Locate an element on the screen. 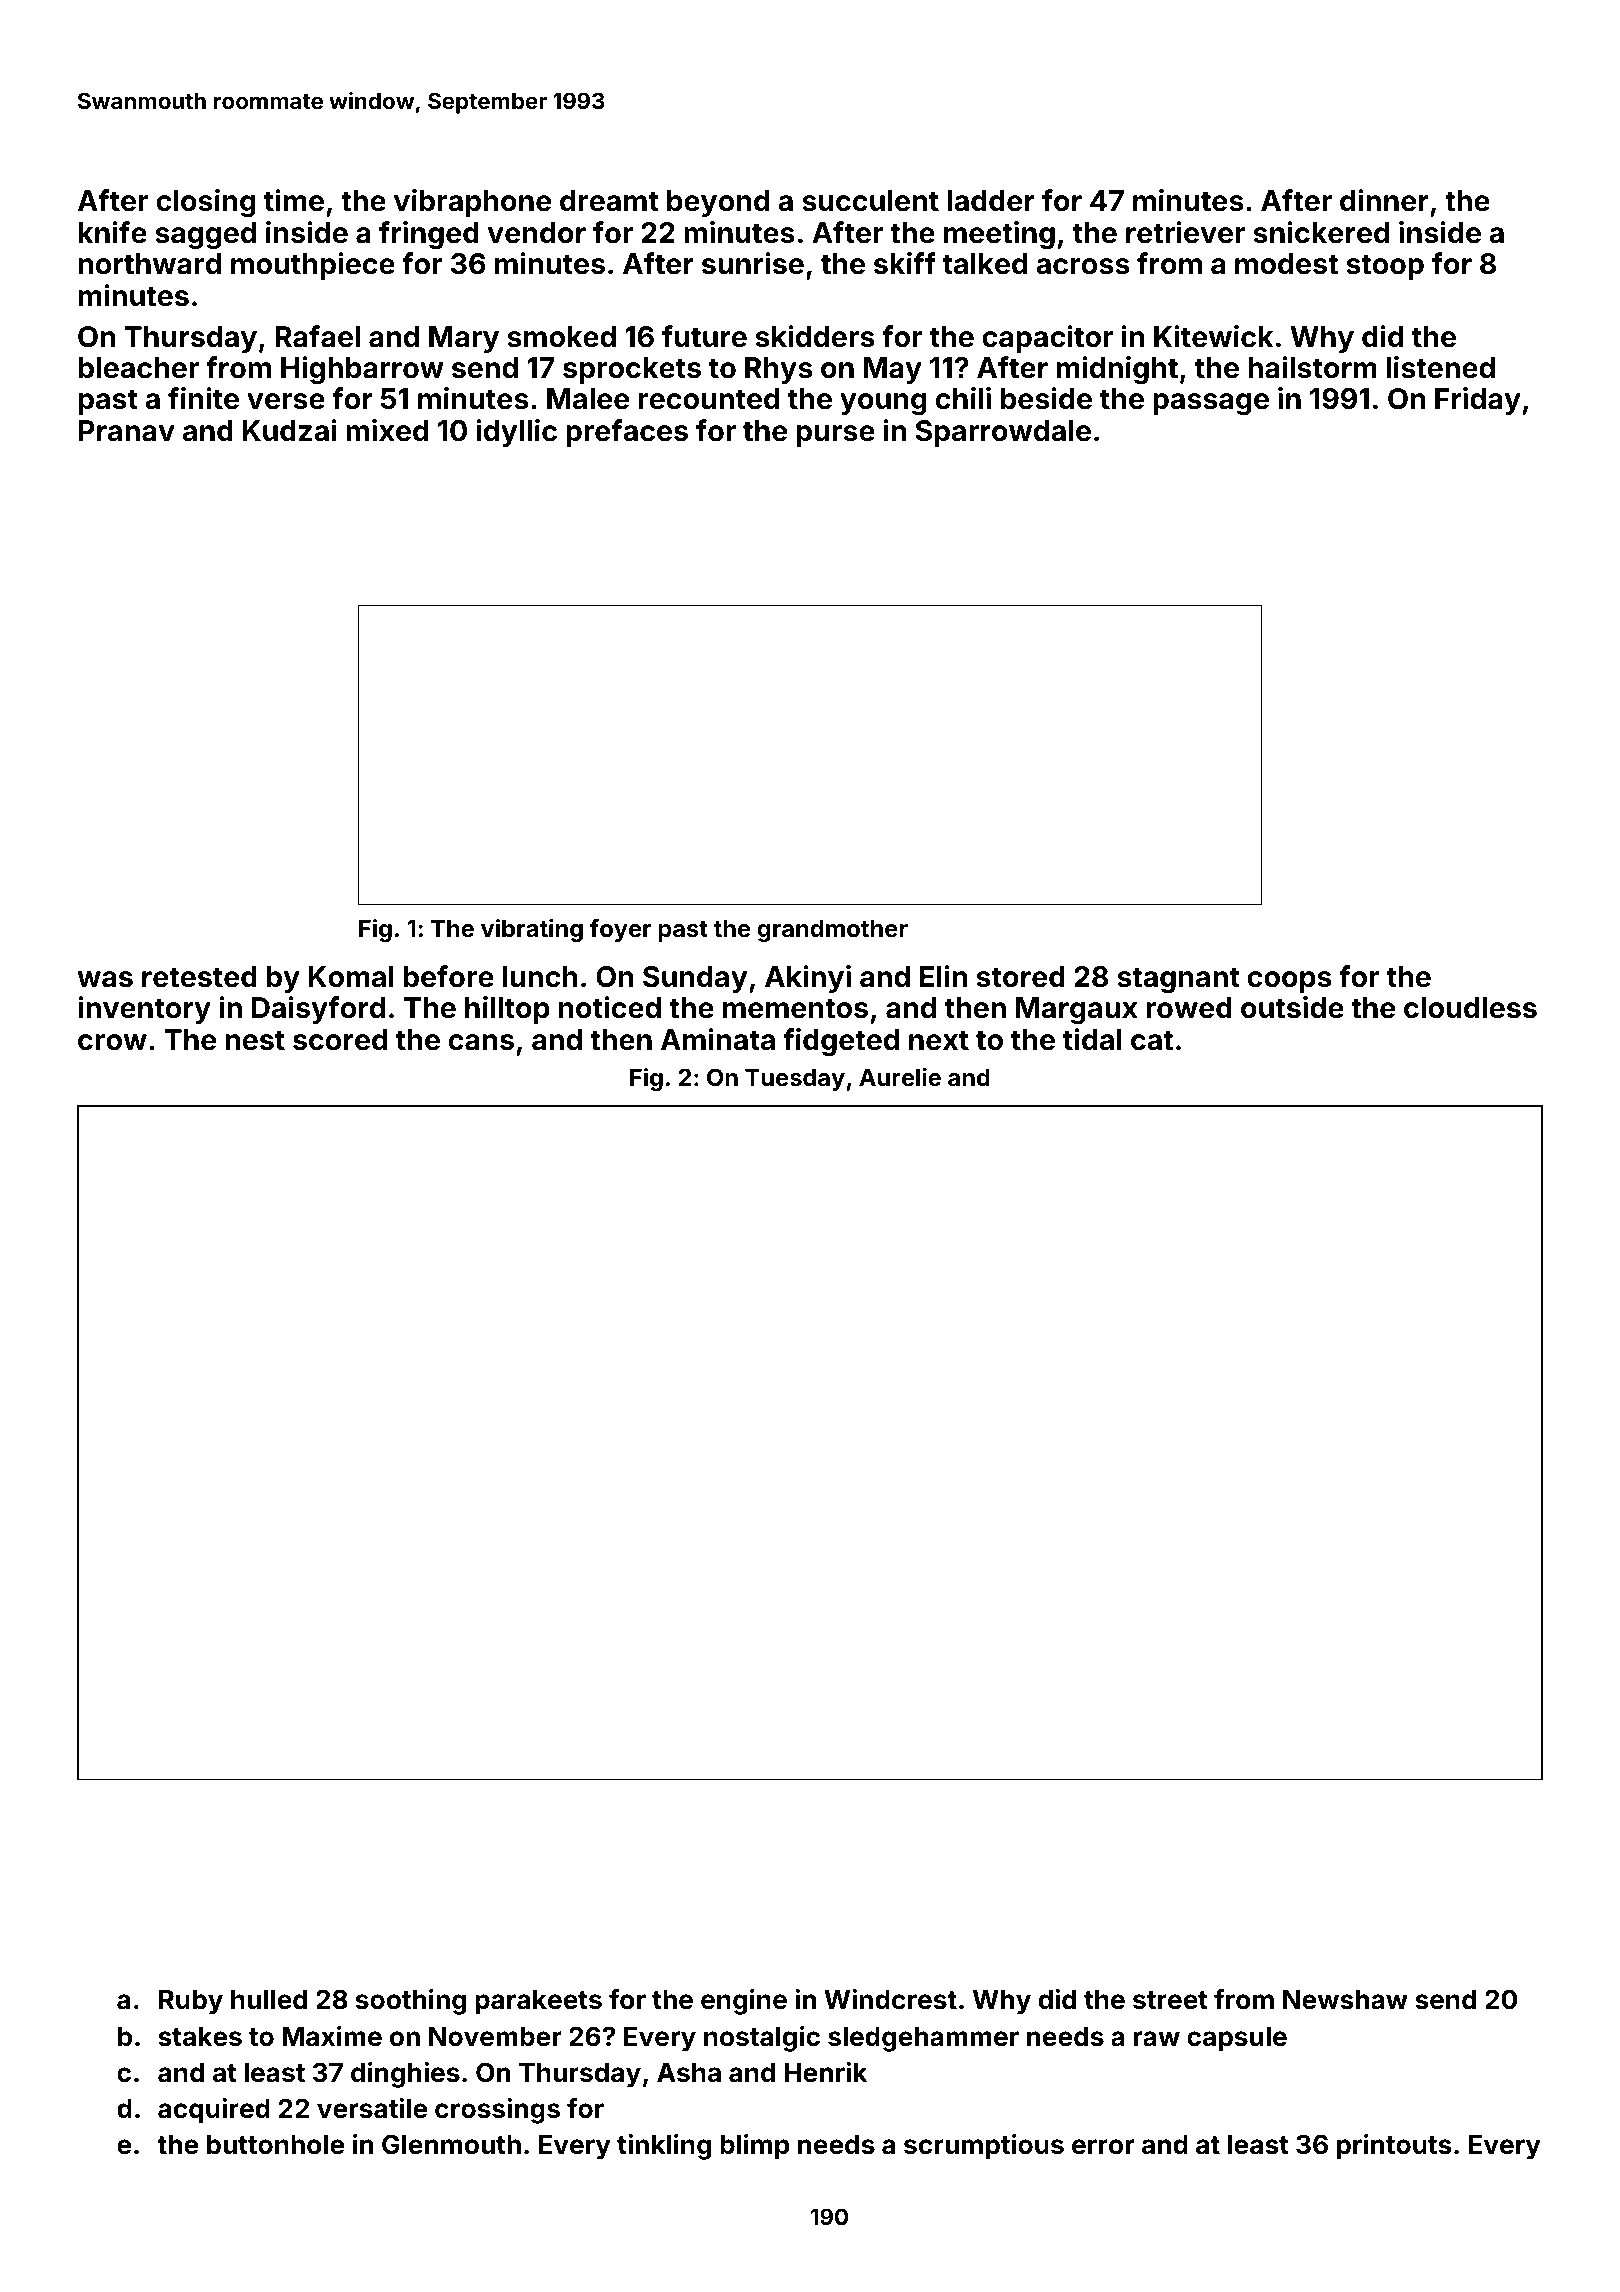 Image resolution: width=1620 pixels, height=2292 pixels. error is located at coordinates (1103, 2147).
